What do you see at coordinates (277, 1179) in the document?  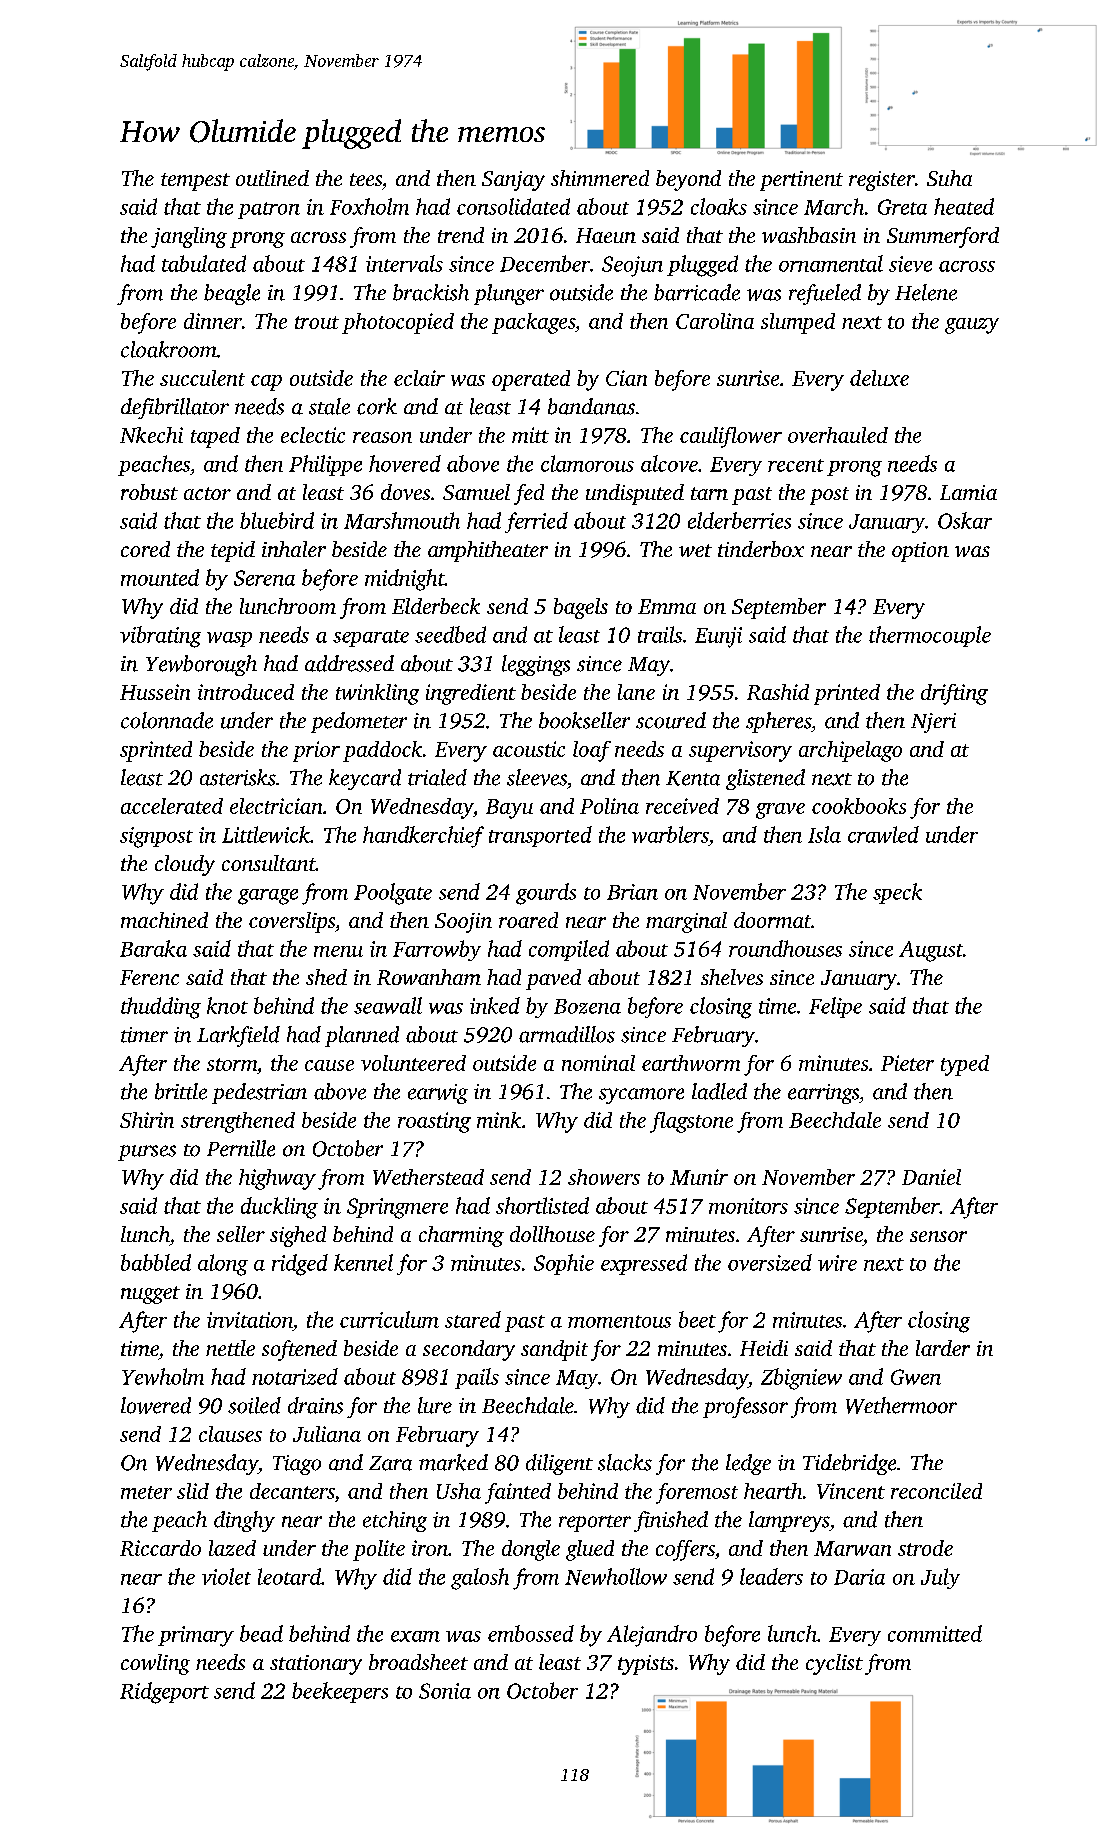 I see `highway` at bounding box center [277, 1179].
